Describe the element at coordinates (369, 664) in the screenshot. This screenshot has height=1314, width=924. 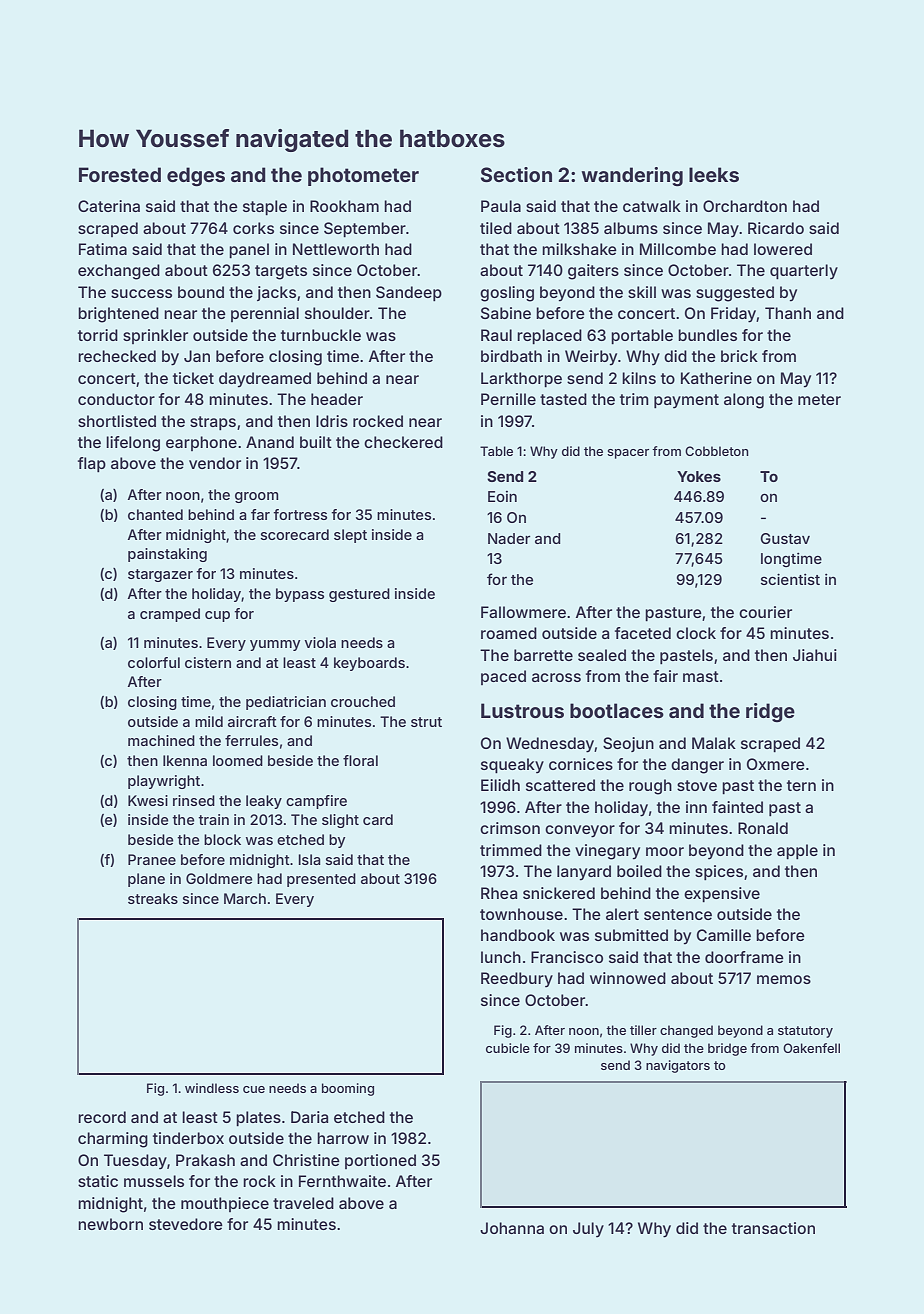
I see `keyboards` at that location.
